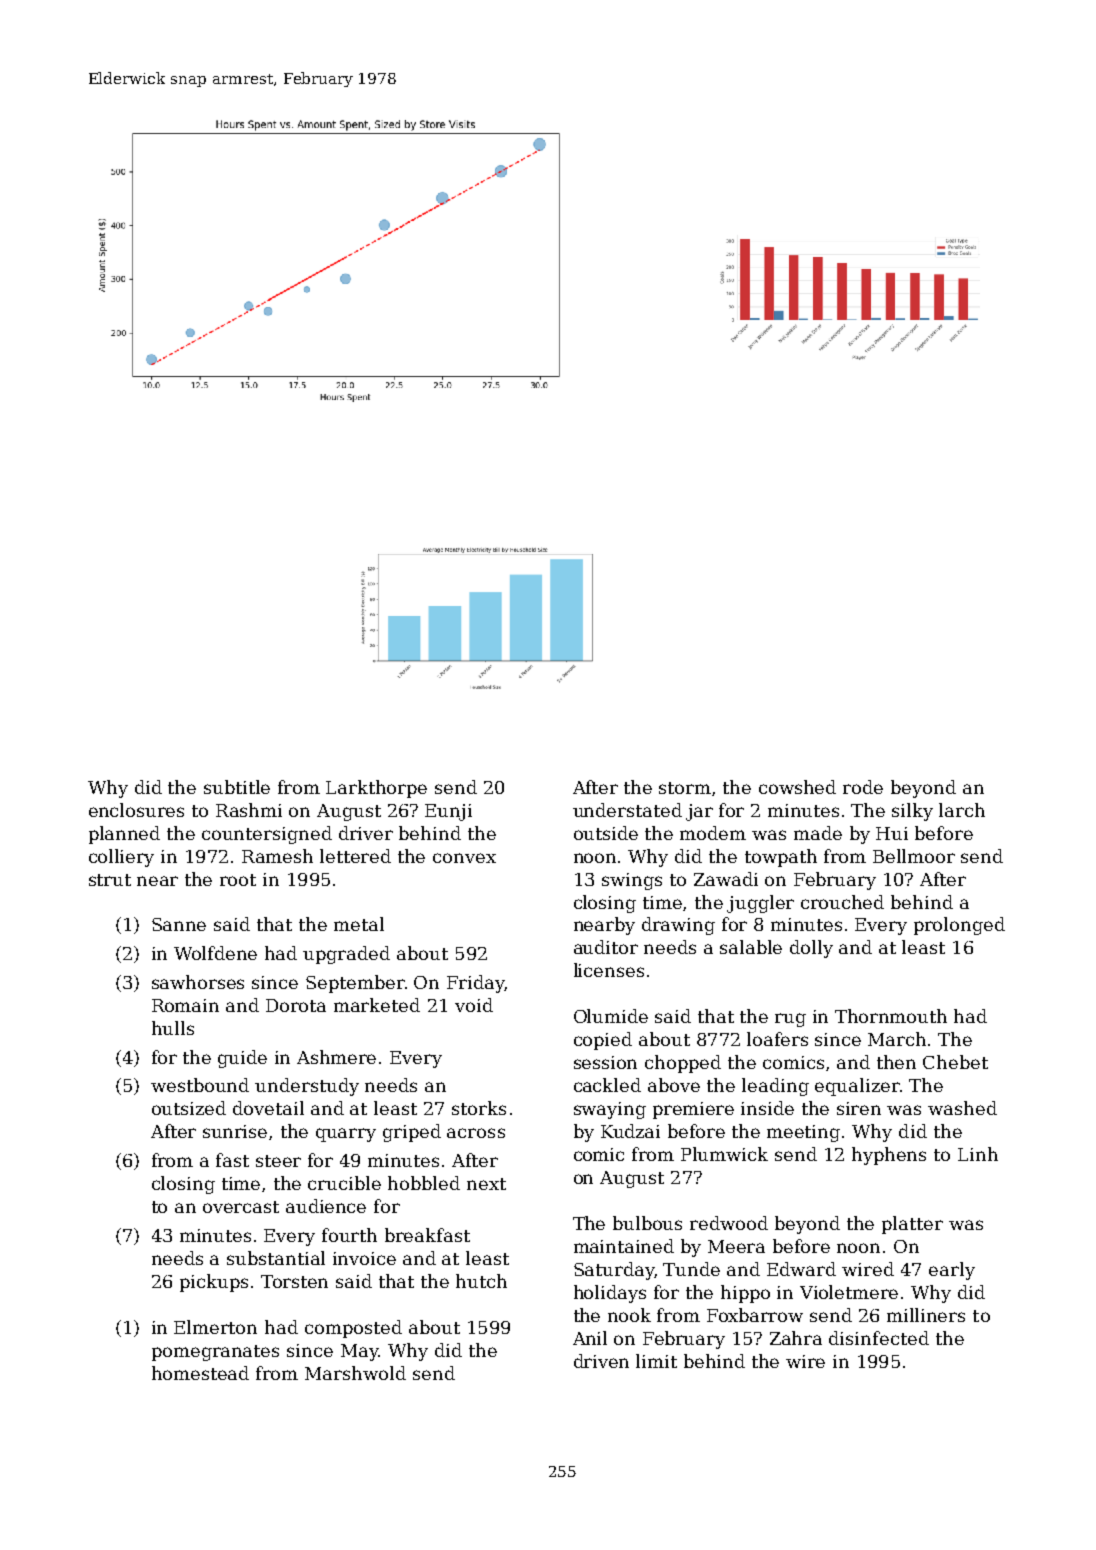 The image size is (1096, 1550). I want to click on platter, so click(912, 1225).
